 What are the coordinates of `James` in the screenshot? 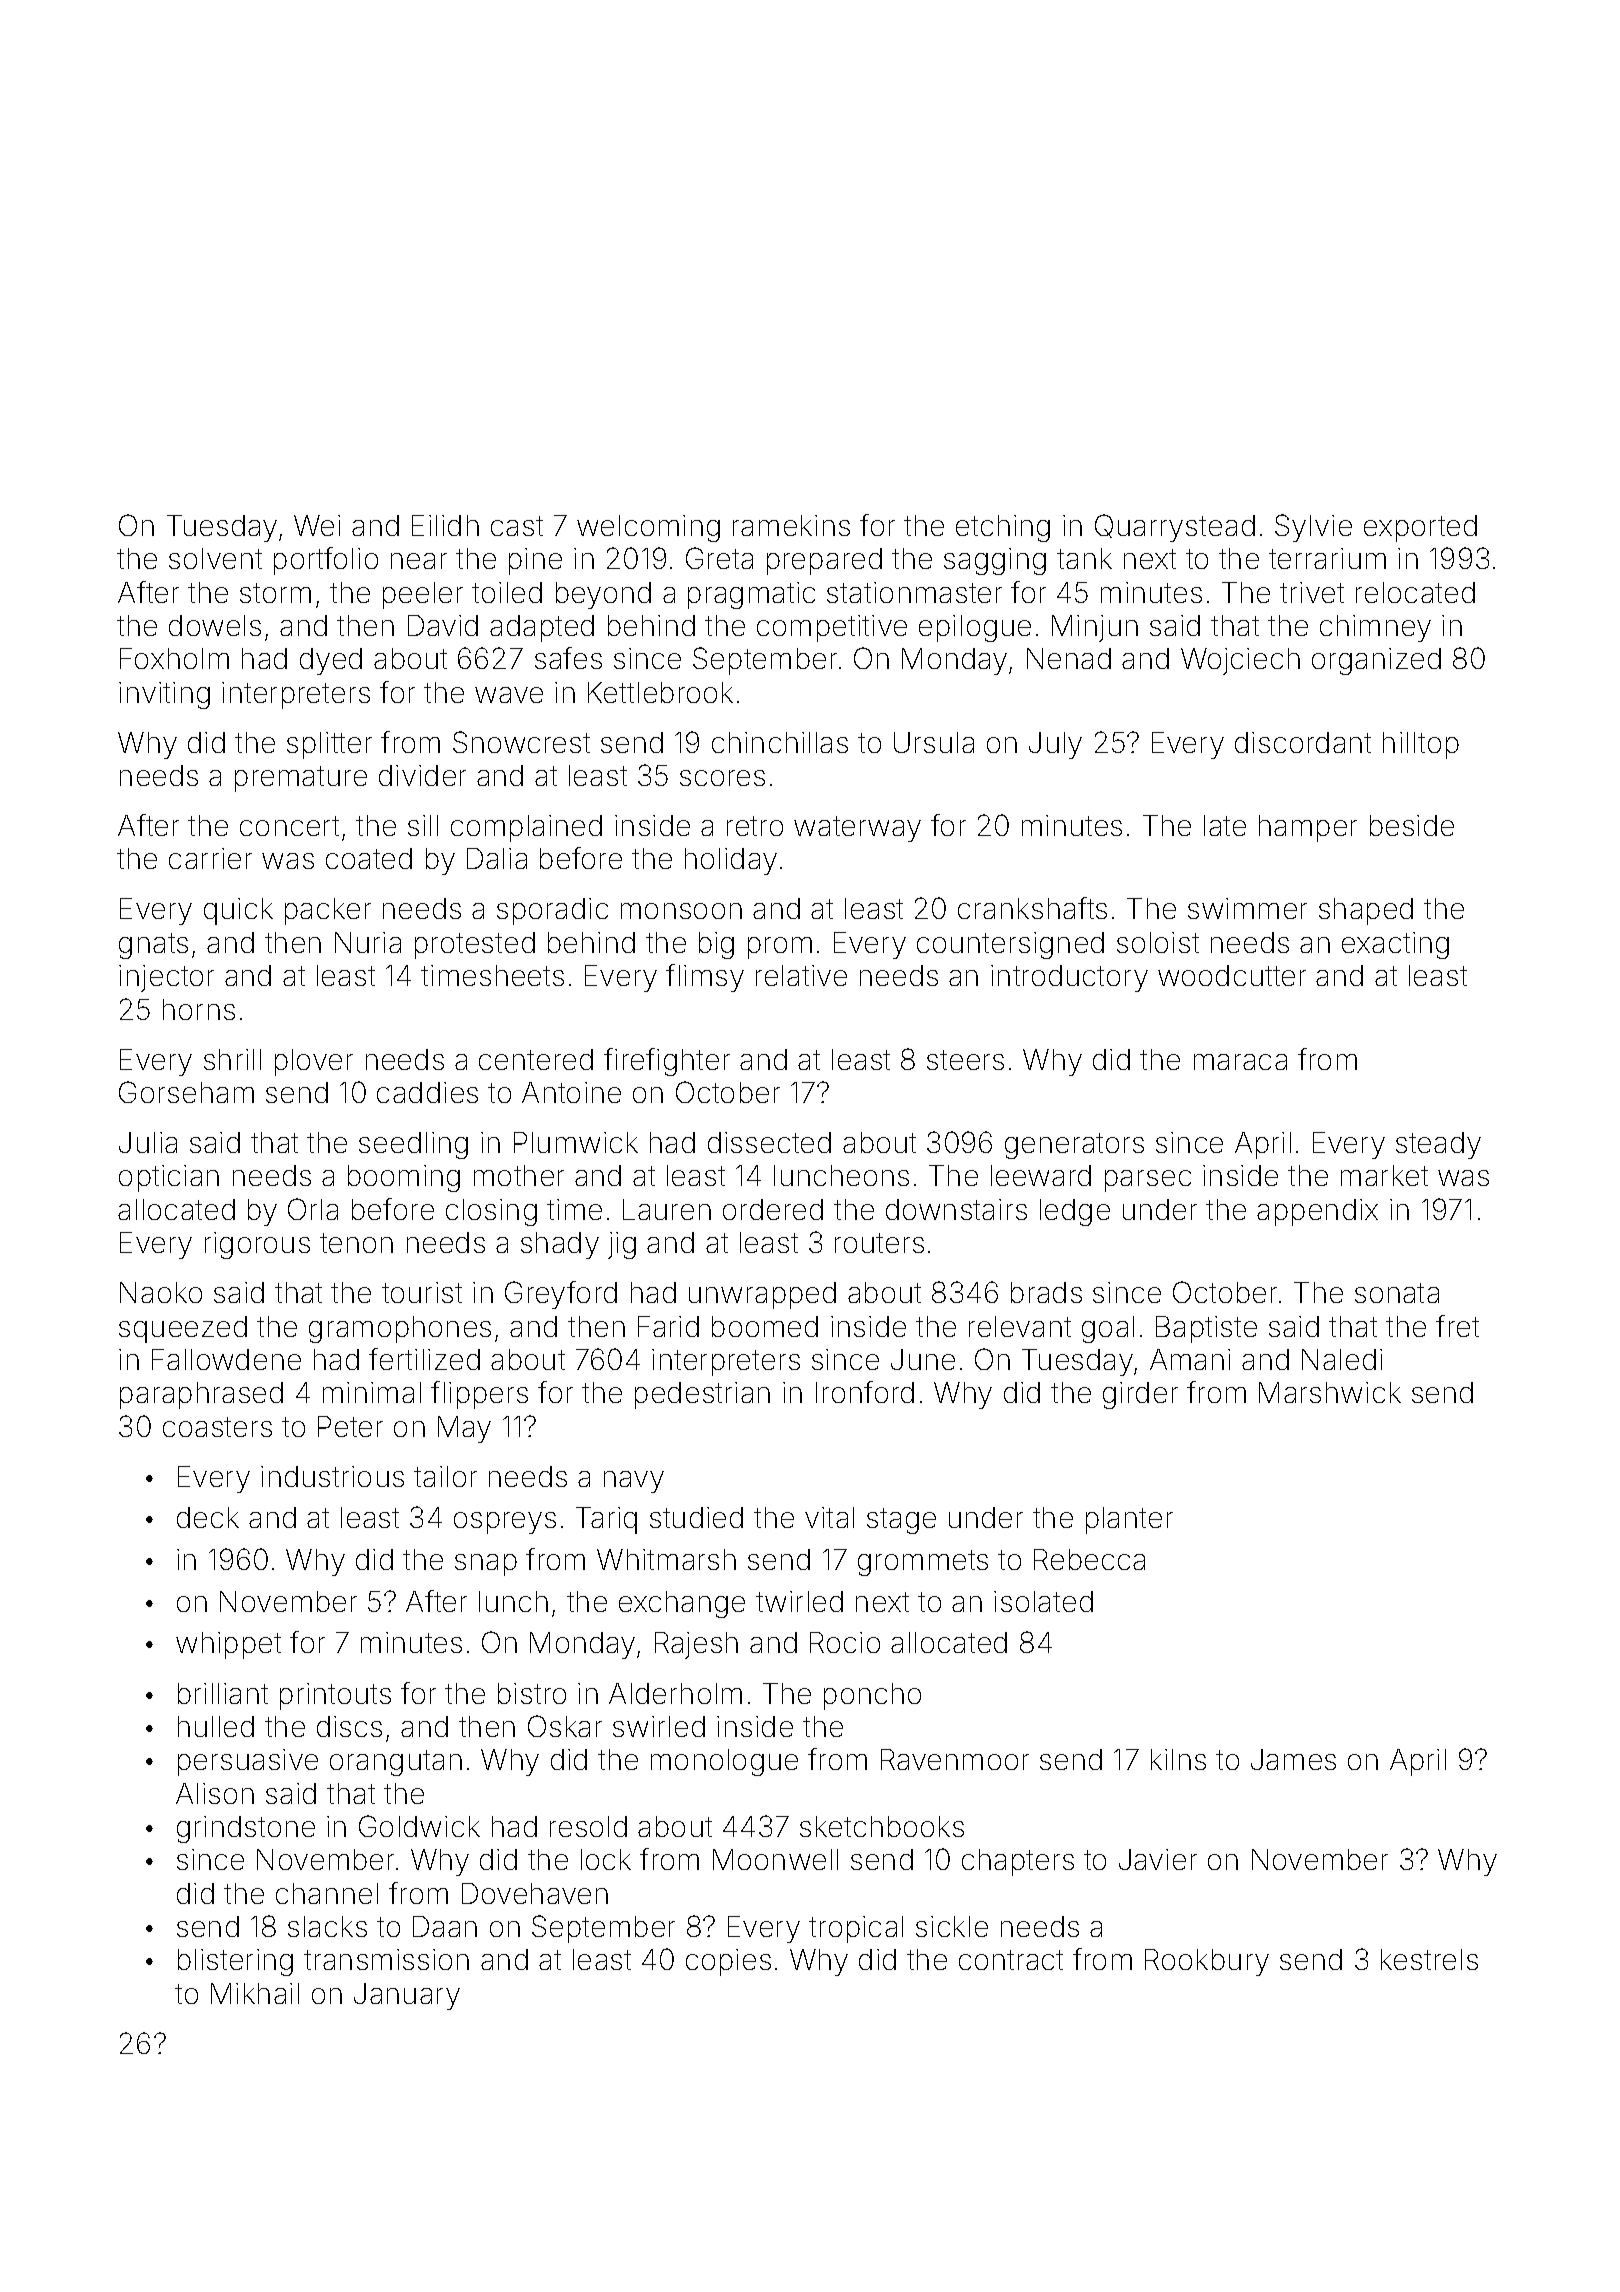 It's located at (1293, 1759).
